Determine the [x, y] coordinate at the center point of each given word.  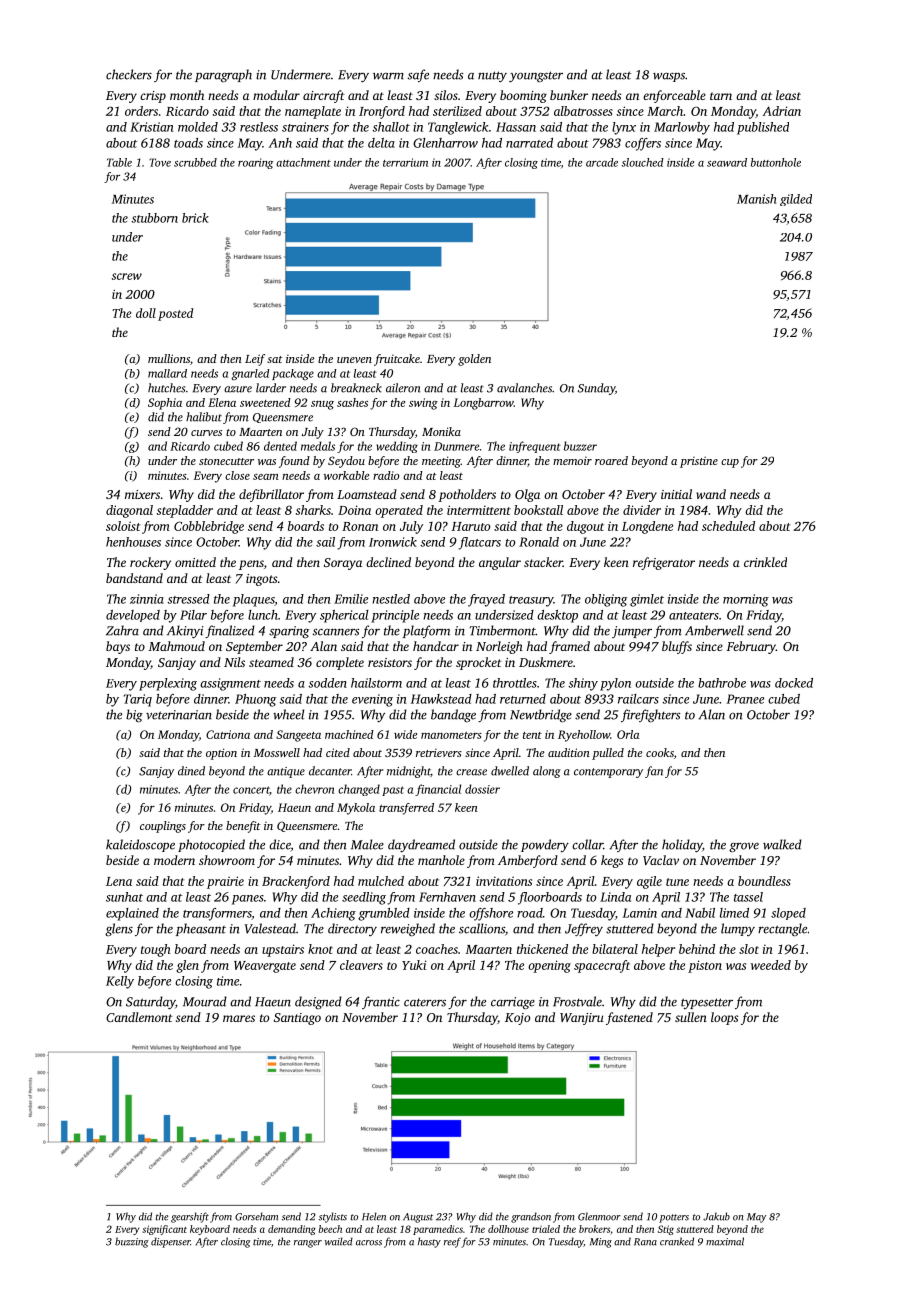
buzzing [132, 1242]
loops [724, 1018]
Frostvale [577, 1001]
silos [446, 95]
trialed [546, 1229]
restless [259, 127]
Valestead [270, 928]
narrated [529, 143]
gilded [796, 200]
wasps [669, 77]
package [293, 374]
